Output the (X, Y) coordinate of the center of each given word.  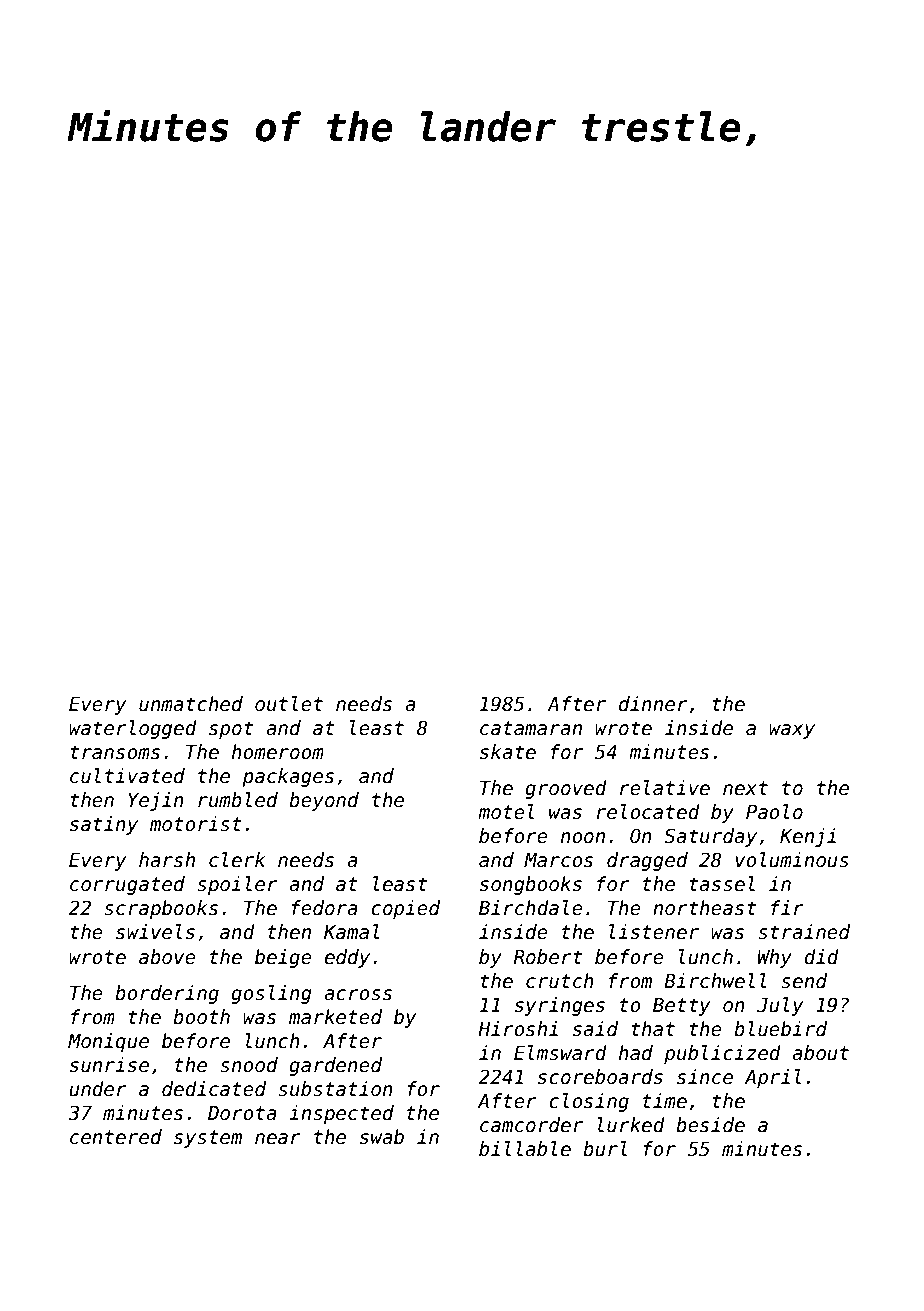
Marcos (558, 860)
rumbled (238, 800)
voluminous (792, 860)
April (773, 1078)
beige (283, 958)
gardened (335, 1066)
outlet (289, 704)
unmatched (191, 704)
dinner (653, 704)
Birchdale (531, 908)
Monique (108, 1042)
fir (787, 907)
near (278, 1139)
